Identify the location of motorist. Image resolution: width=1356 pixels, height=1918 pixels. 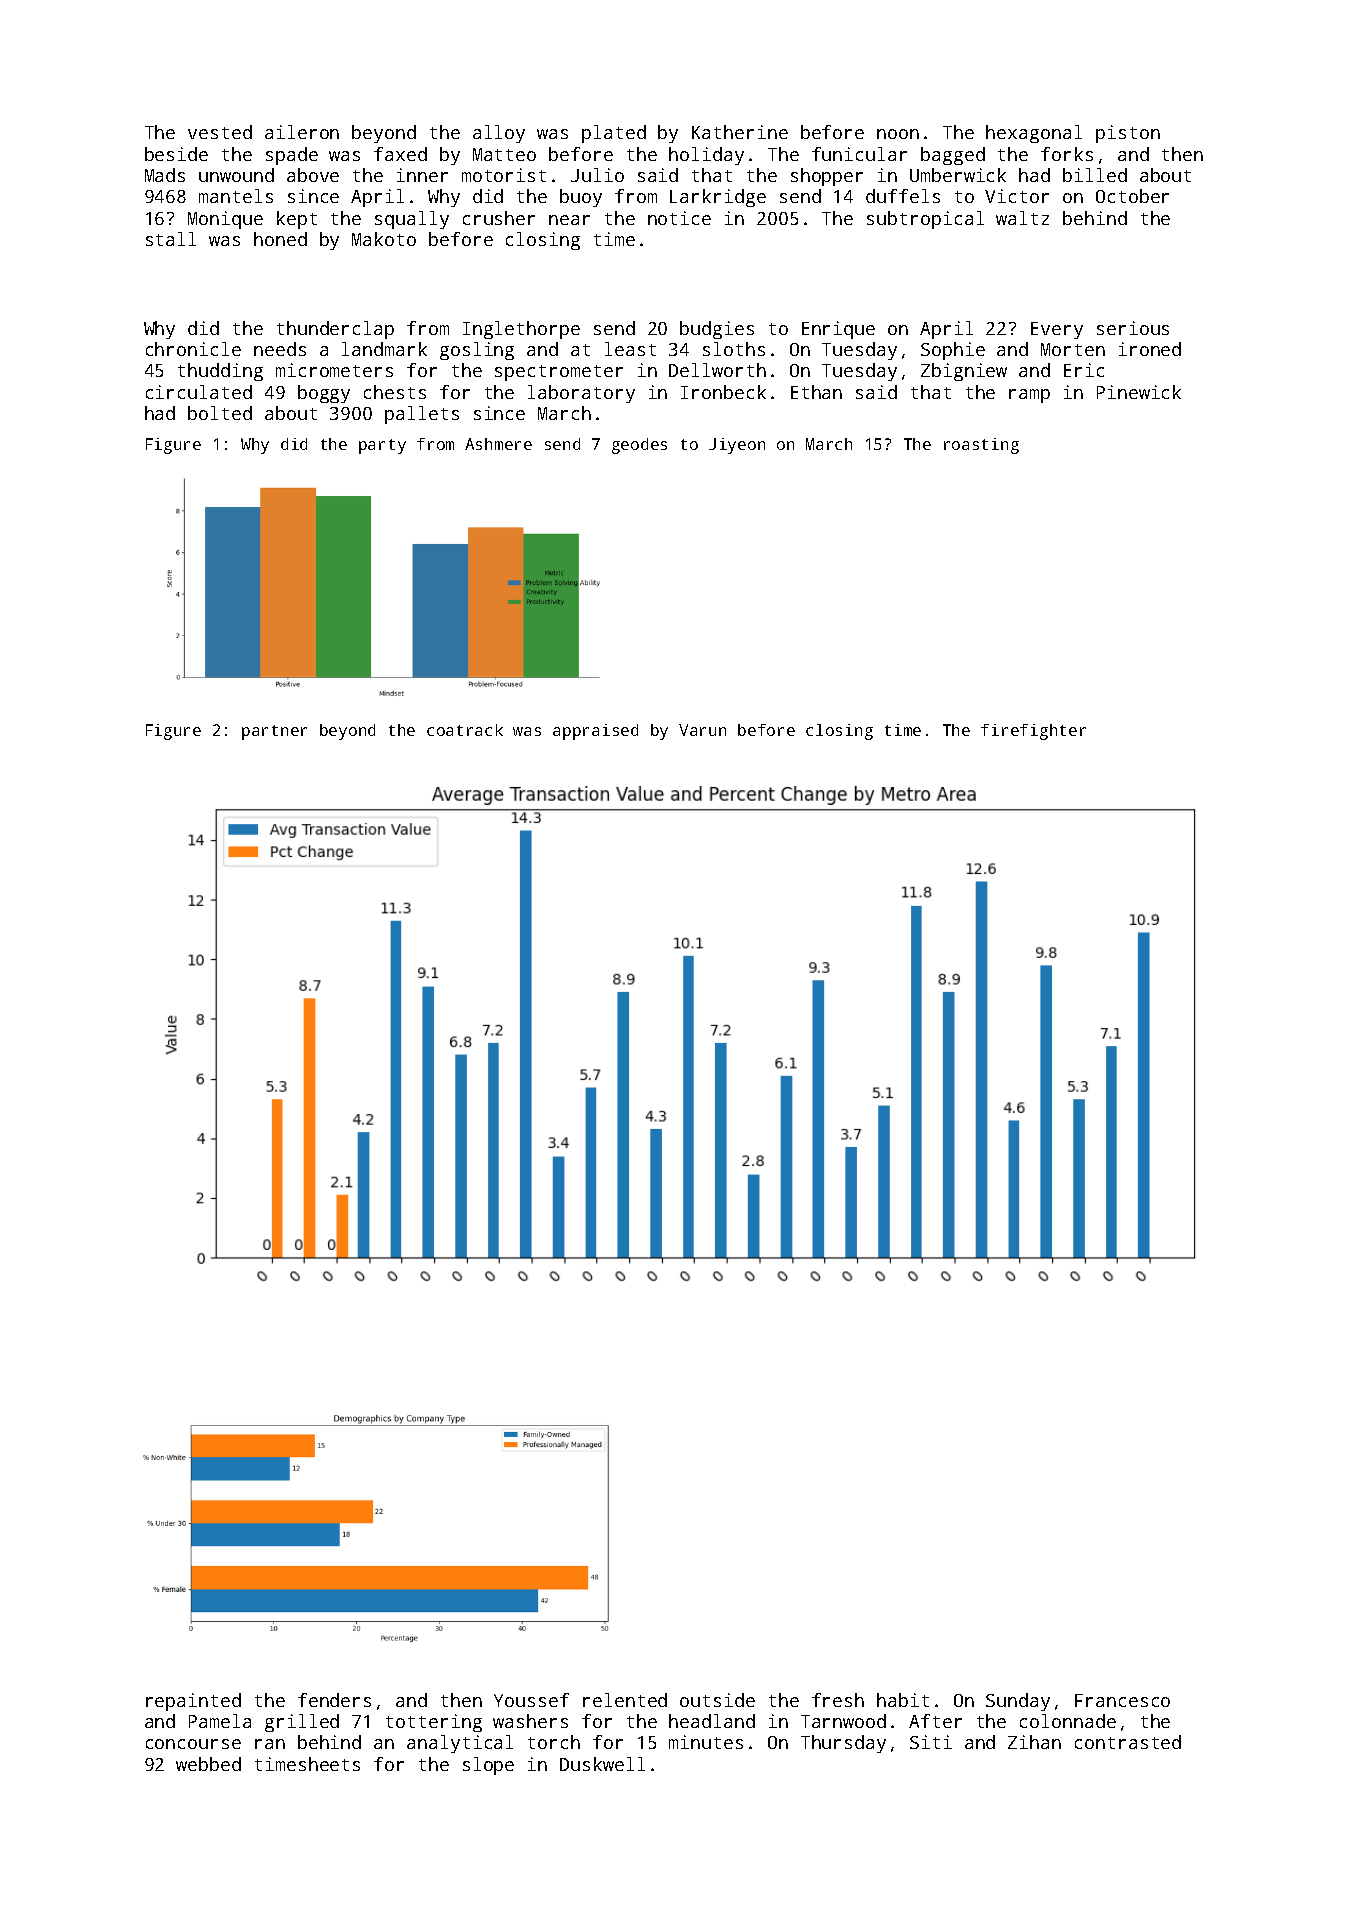
(504, 175).
